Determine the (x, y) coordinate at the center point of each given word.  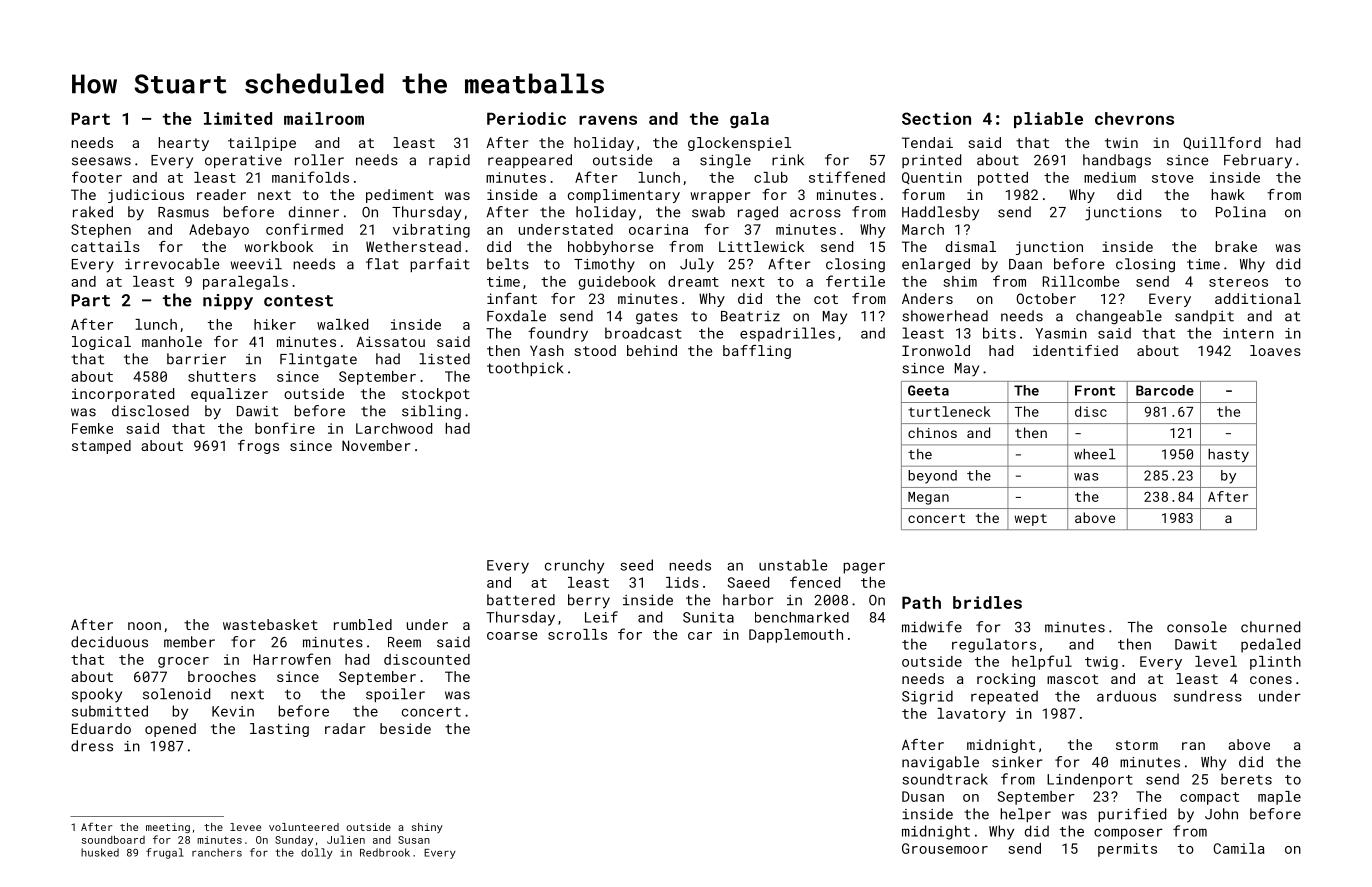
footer (97, 177)
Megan (928, 498)
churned (1270, 627)
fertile (855, 281)
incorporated (123, 395)
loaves (1275, 350)
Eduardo (101, 728)
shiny (427, 828)
